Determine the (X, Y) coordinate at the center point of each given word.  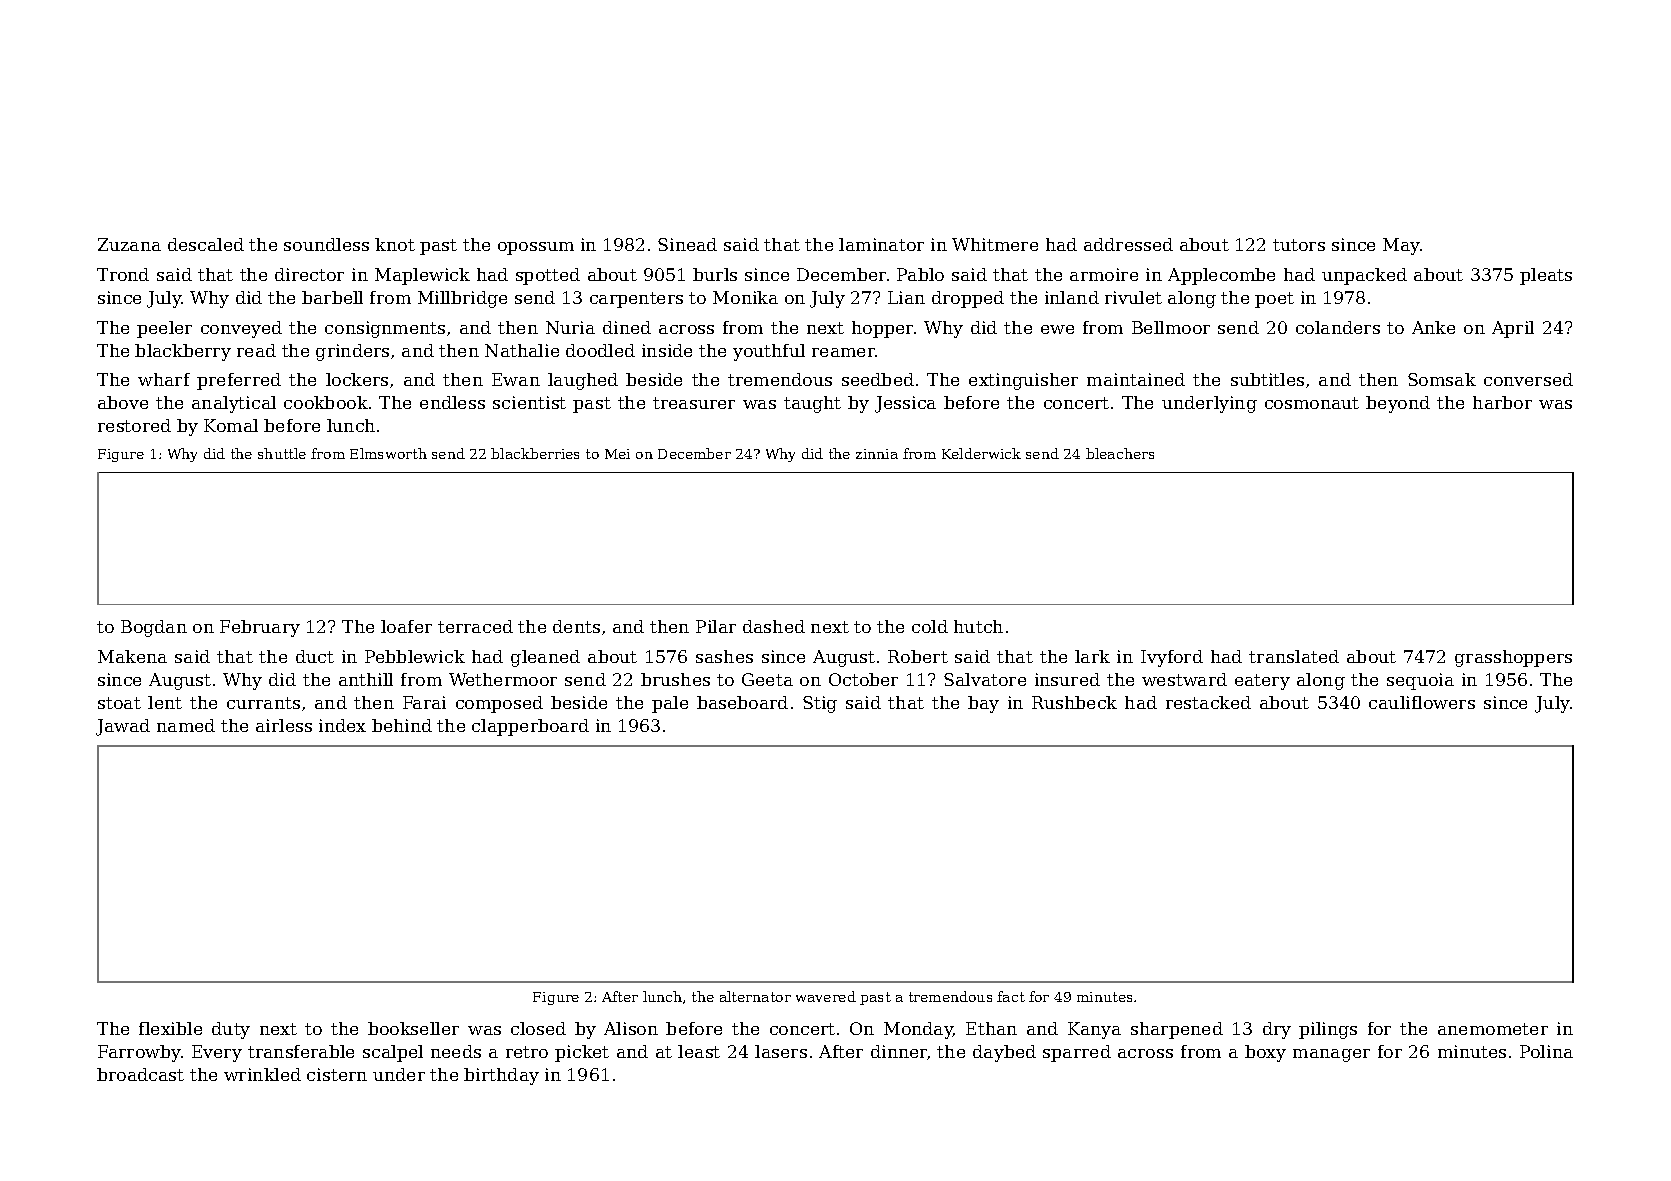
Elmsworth (388, 453)
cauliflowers (1422, 702)
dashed (774, 626)
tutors (1299, 245)
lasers (781, 1051)
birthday (501, 1076)
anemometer (1493, 1029)
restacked (1208, 702)
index (342, 725)
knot (395, 244)
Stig (820, 704)
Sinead (687, 244)
